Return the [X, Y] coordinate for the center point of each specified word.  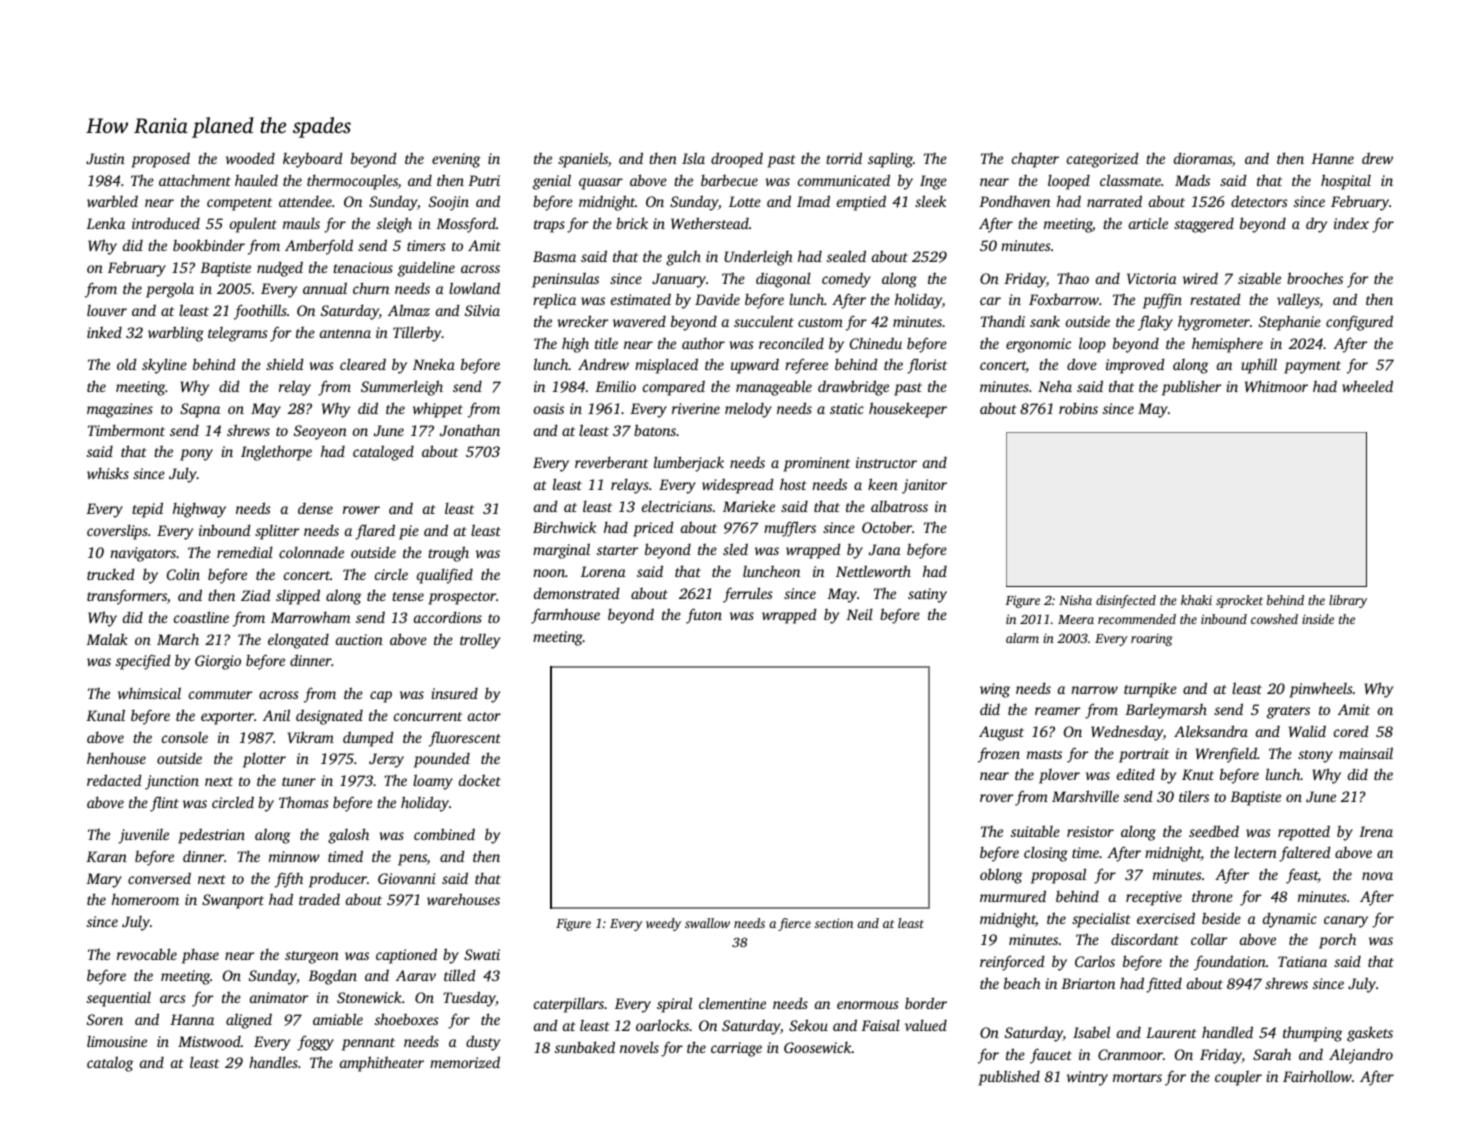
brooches [1315, 278]
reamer [1057, 711]
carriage [736, 1049]
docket [480, 780]
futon [704, 616]
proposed [160, 160]
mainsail [1366, 753]
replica [554, 301]
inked [104, 332]
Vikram [311, 737]
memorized [465, 1062]
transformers [127, 597]
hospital [1346, 182]
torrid [844, 158]
